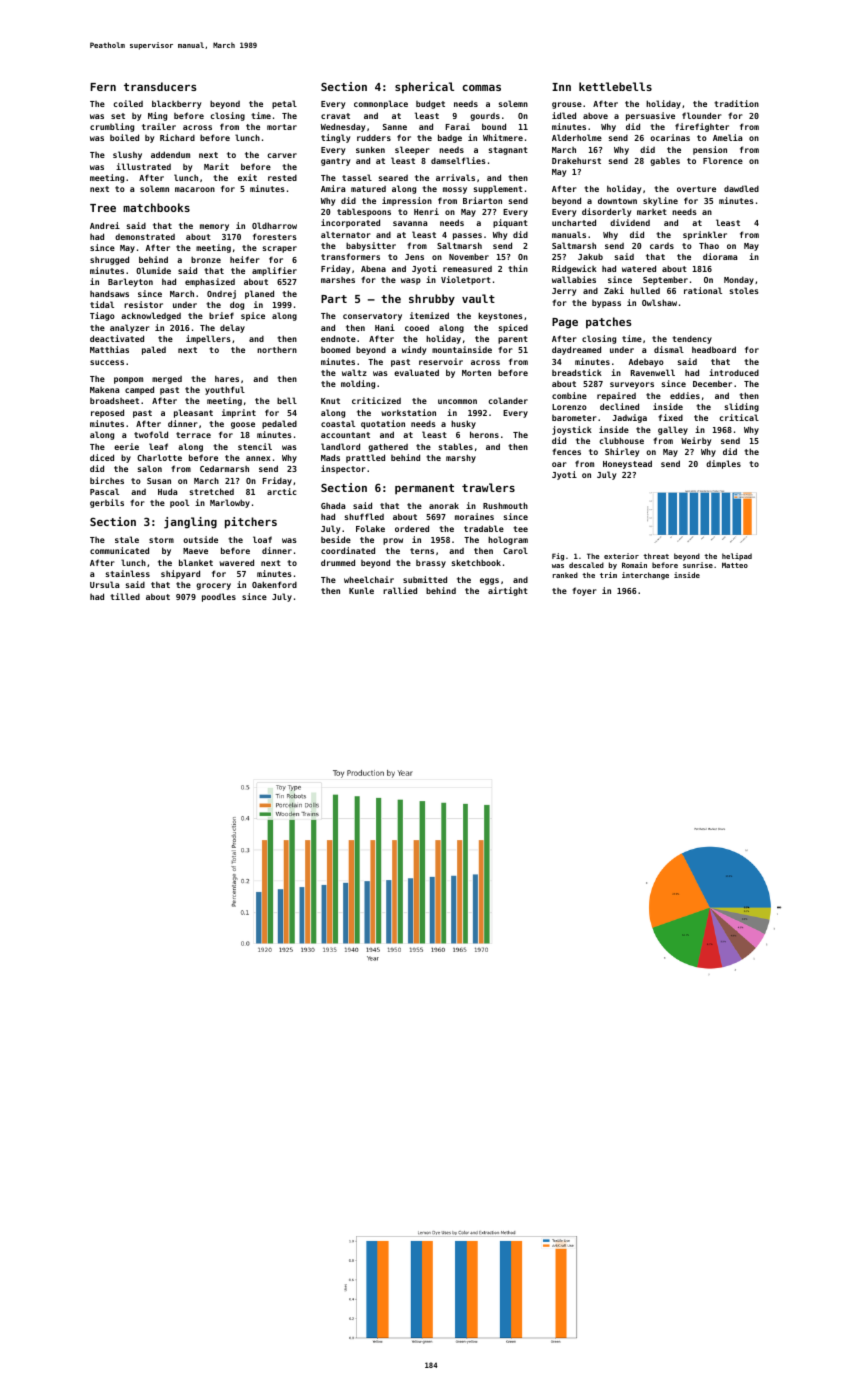 The height and width of the page is (1400, 849). I want to click on Ghada, so click(333, 505).
